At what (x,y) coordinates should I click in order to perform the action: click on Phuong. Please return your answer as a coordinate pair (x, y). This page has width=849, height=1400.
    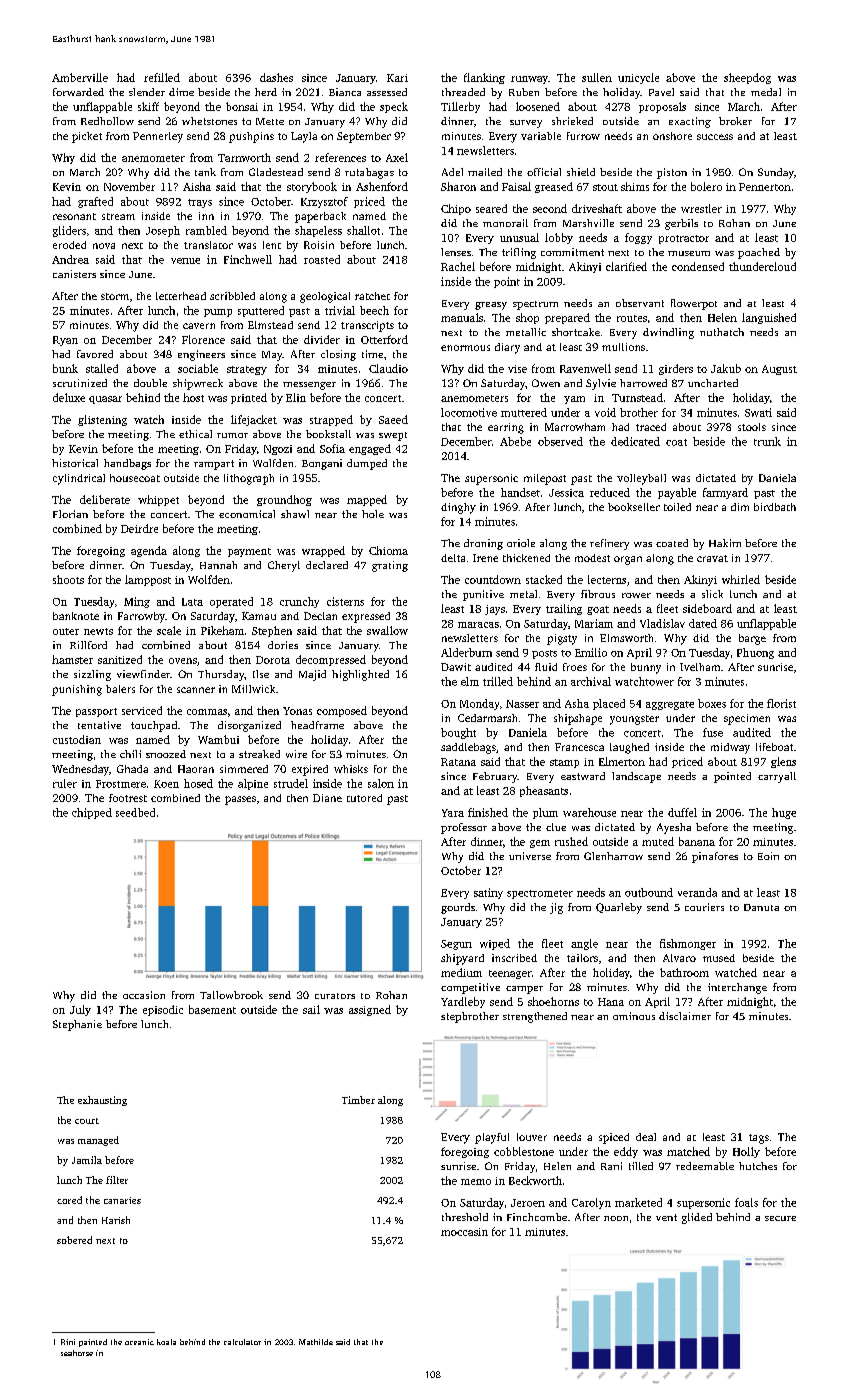
    Looking at the image, I should click on (755, 653).
